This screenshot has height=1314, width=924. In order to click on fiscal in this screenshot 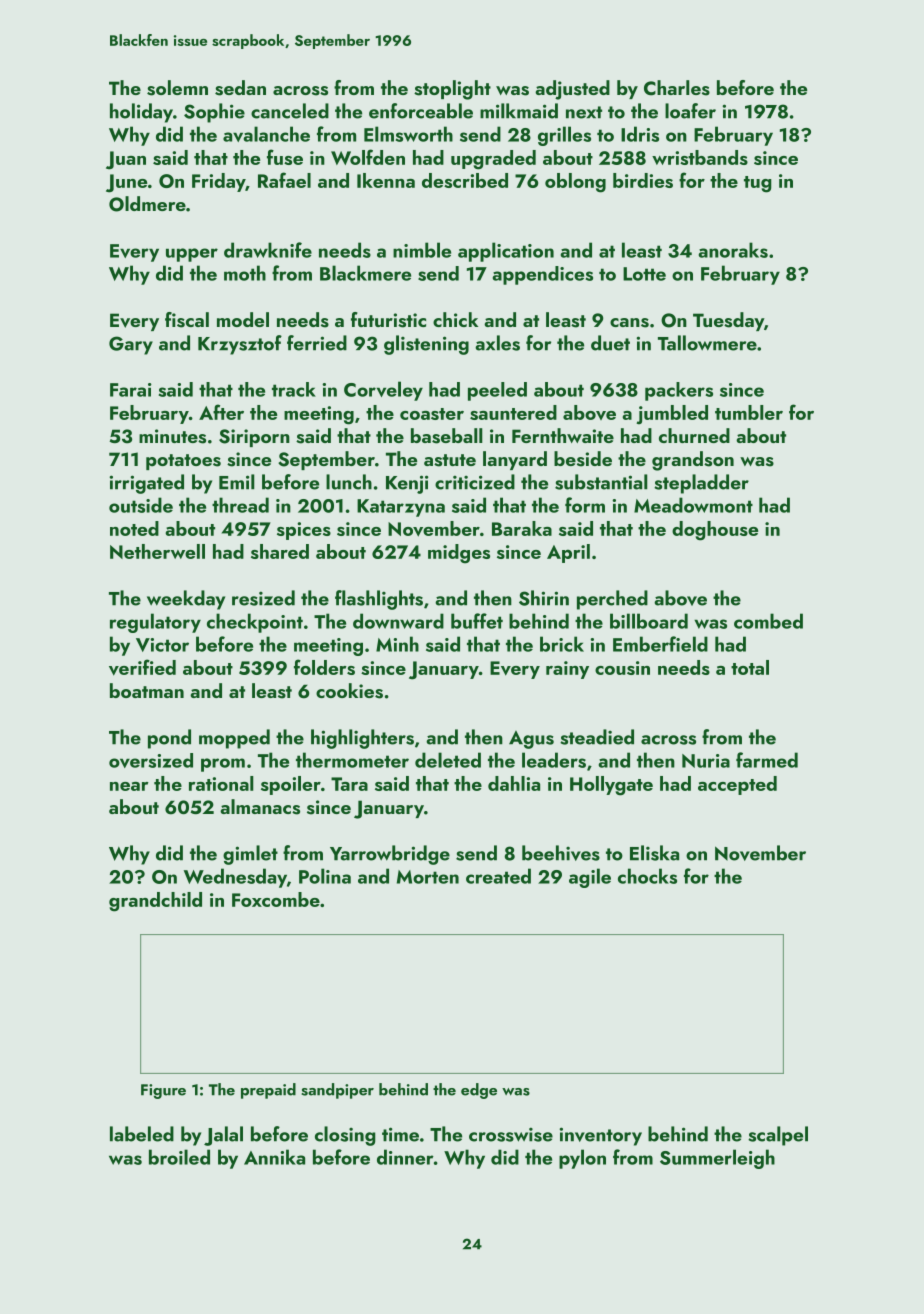, I will do `click(187, 320)`.
